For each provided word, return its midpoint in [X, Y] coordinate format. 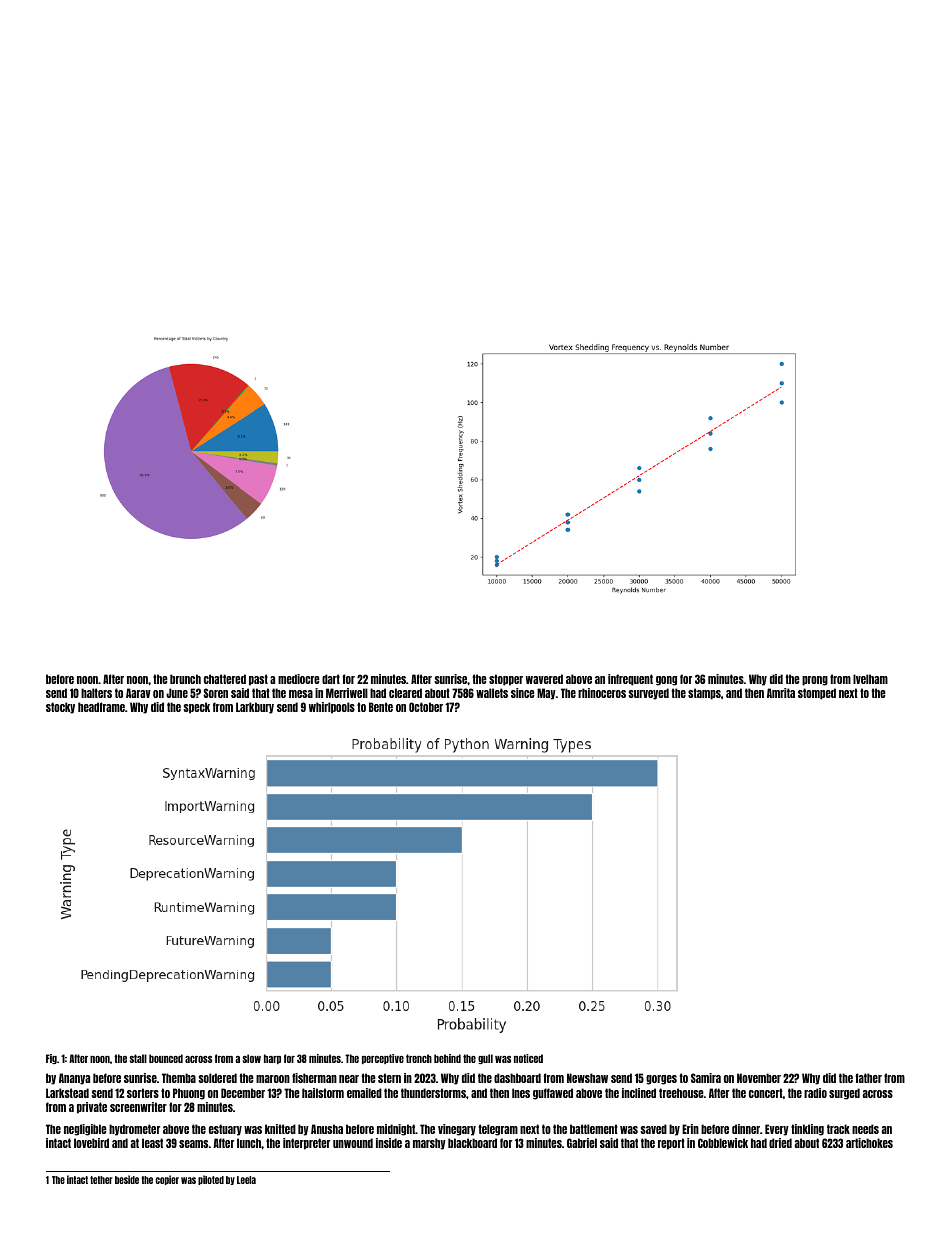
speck [196, 708]
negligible [85, 1130]
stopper [506, 680]
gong [666, 681]
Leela [246, 1180]
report [671, 1144]
